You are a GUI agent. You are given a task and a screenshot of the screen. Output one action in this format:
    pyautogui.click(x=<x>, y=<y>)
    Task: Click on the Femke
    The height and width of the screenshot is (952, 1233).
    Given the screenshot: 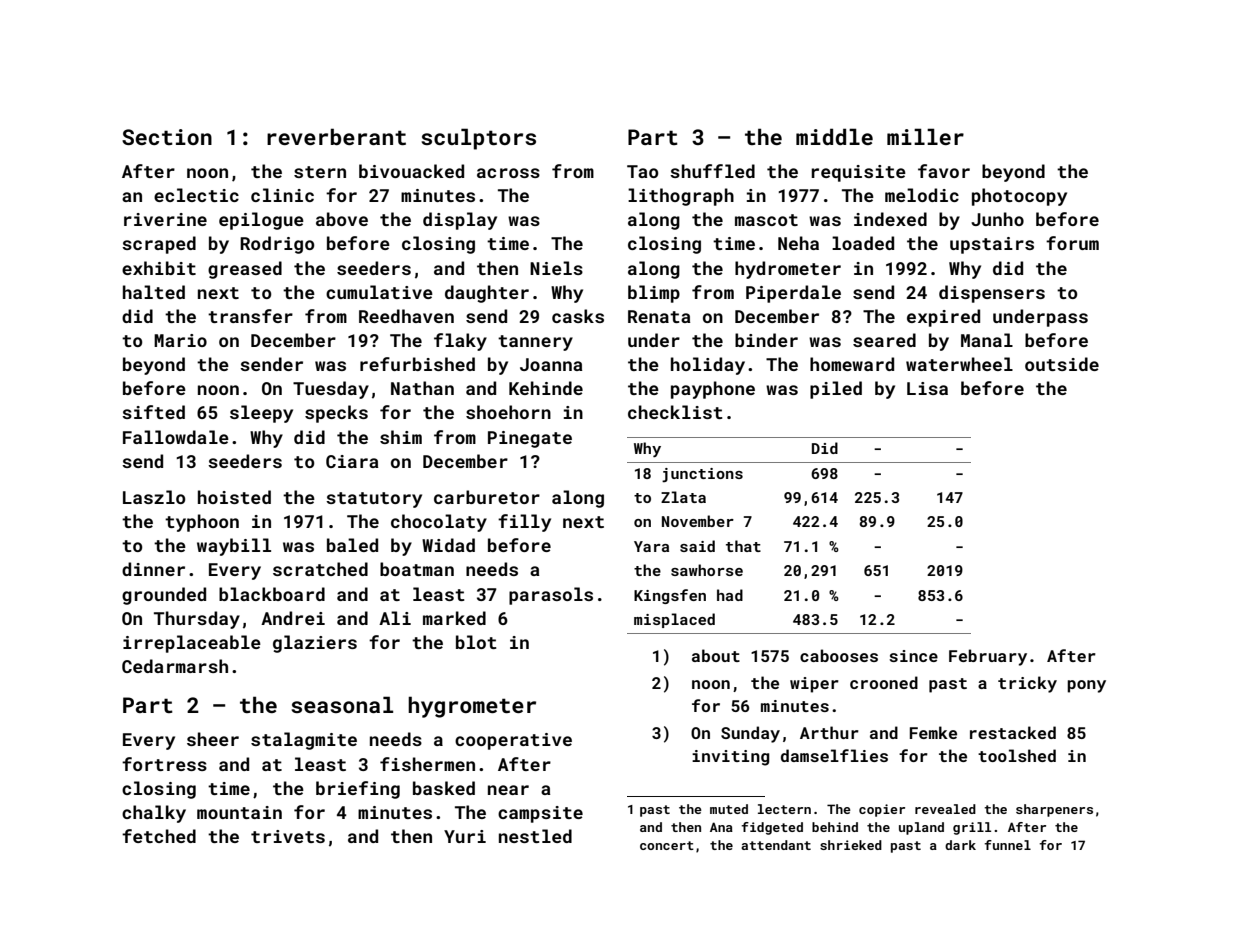 What is the action you would take?
    pyautogui.click(x=933, y=732)
